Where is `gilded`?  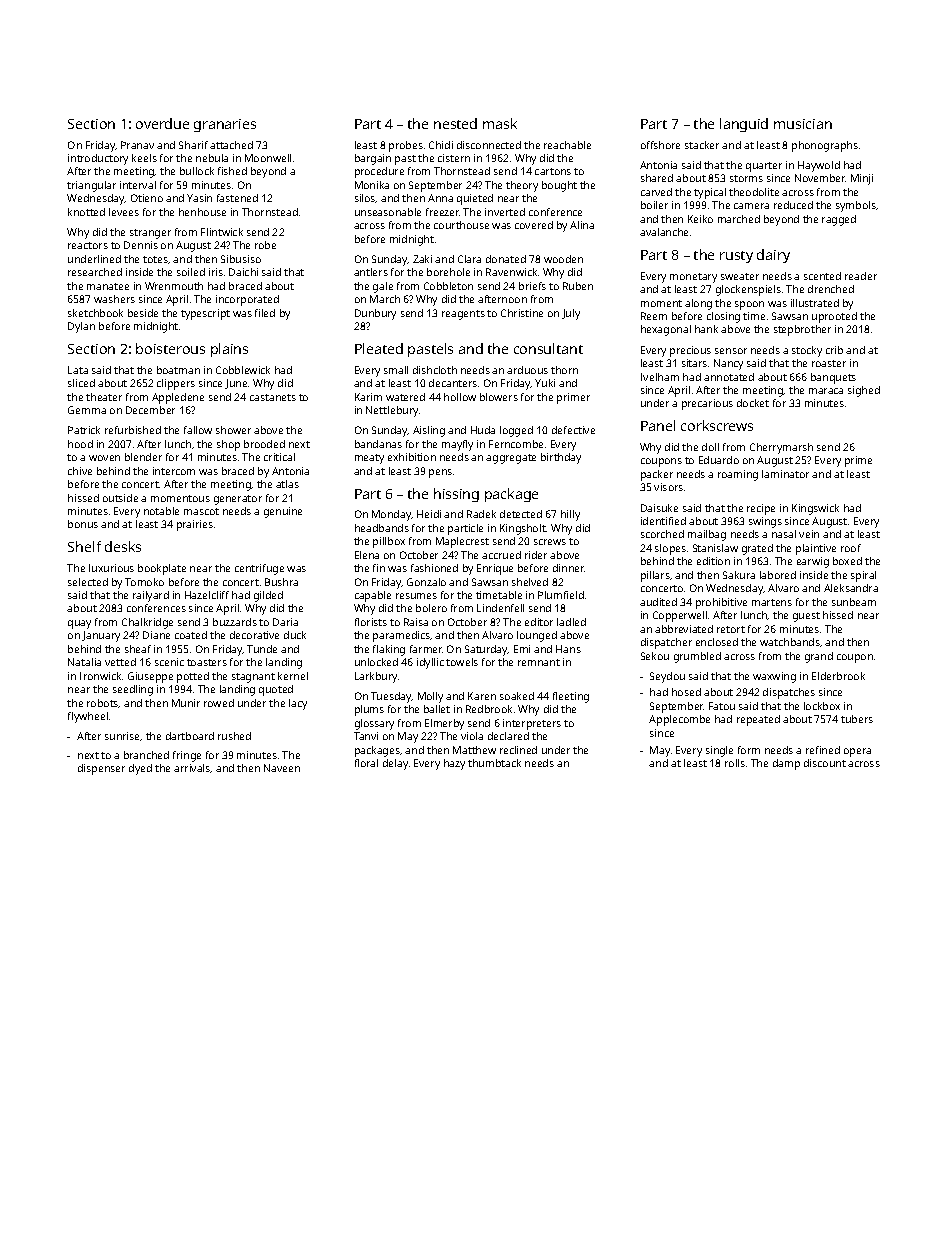
gilded is located at coordinates (268, 596).
